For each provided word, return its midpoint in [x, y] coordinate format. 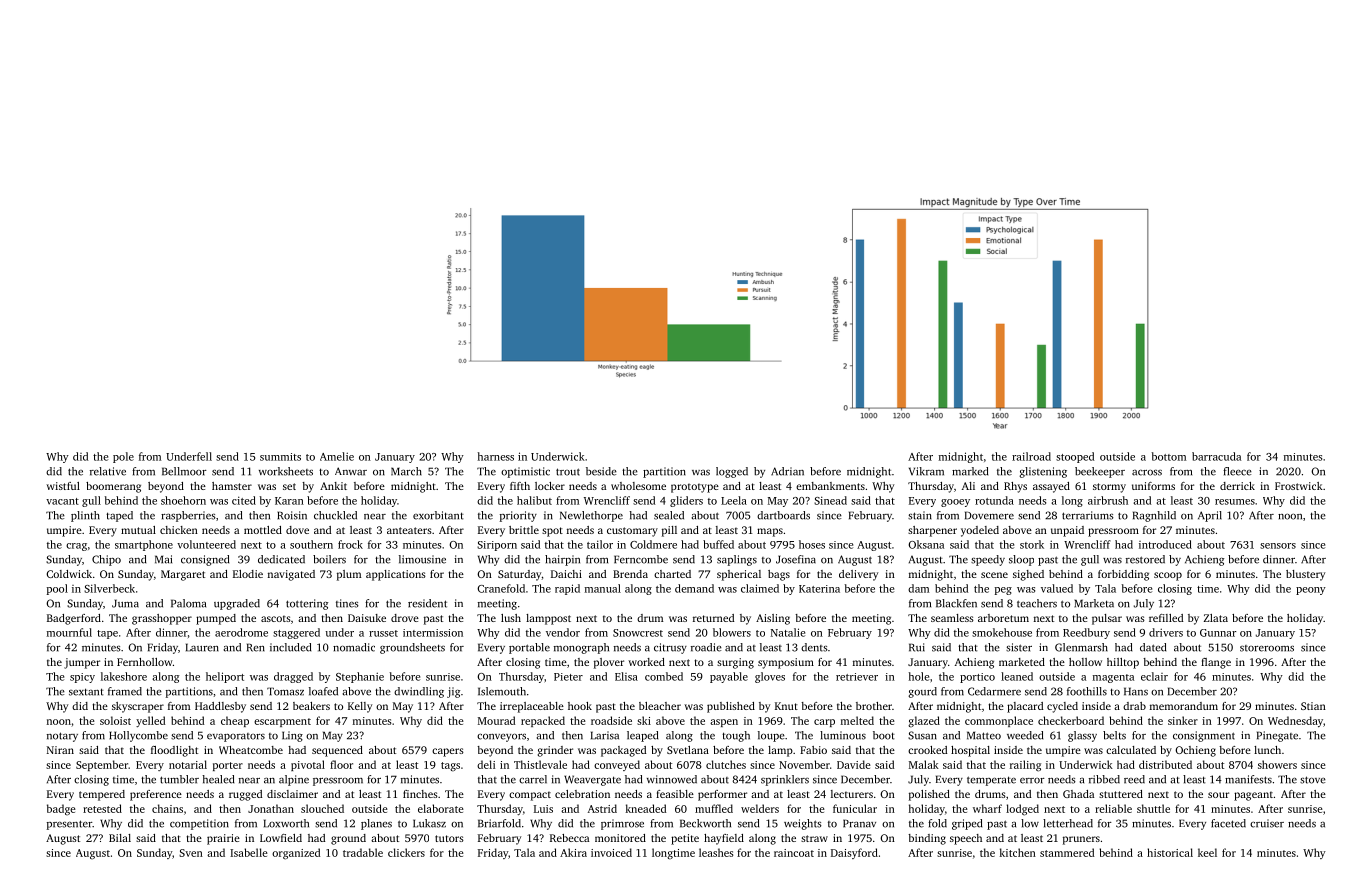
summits [280, 457]
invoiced [611, 852]
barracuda [1216, 456]
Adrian [787, 471]
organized [296, 854]
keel [1207, 852]
